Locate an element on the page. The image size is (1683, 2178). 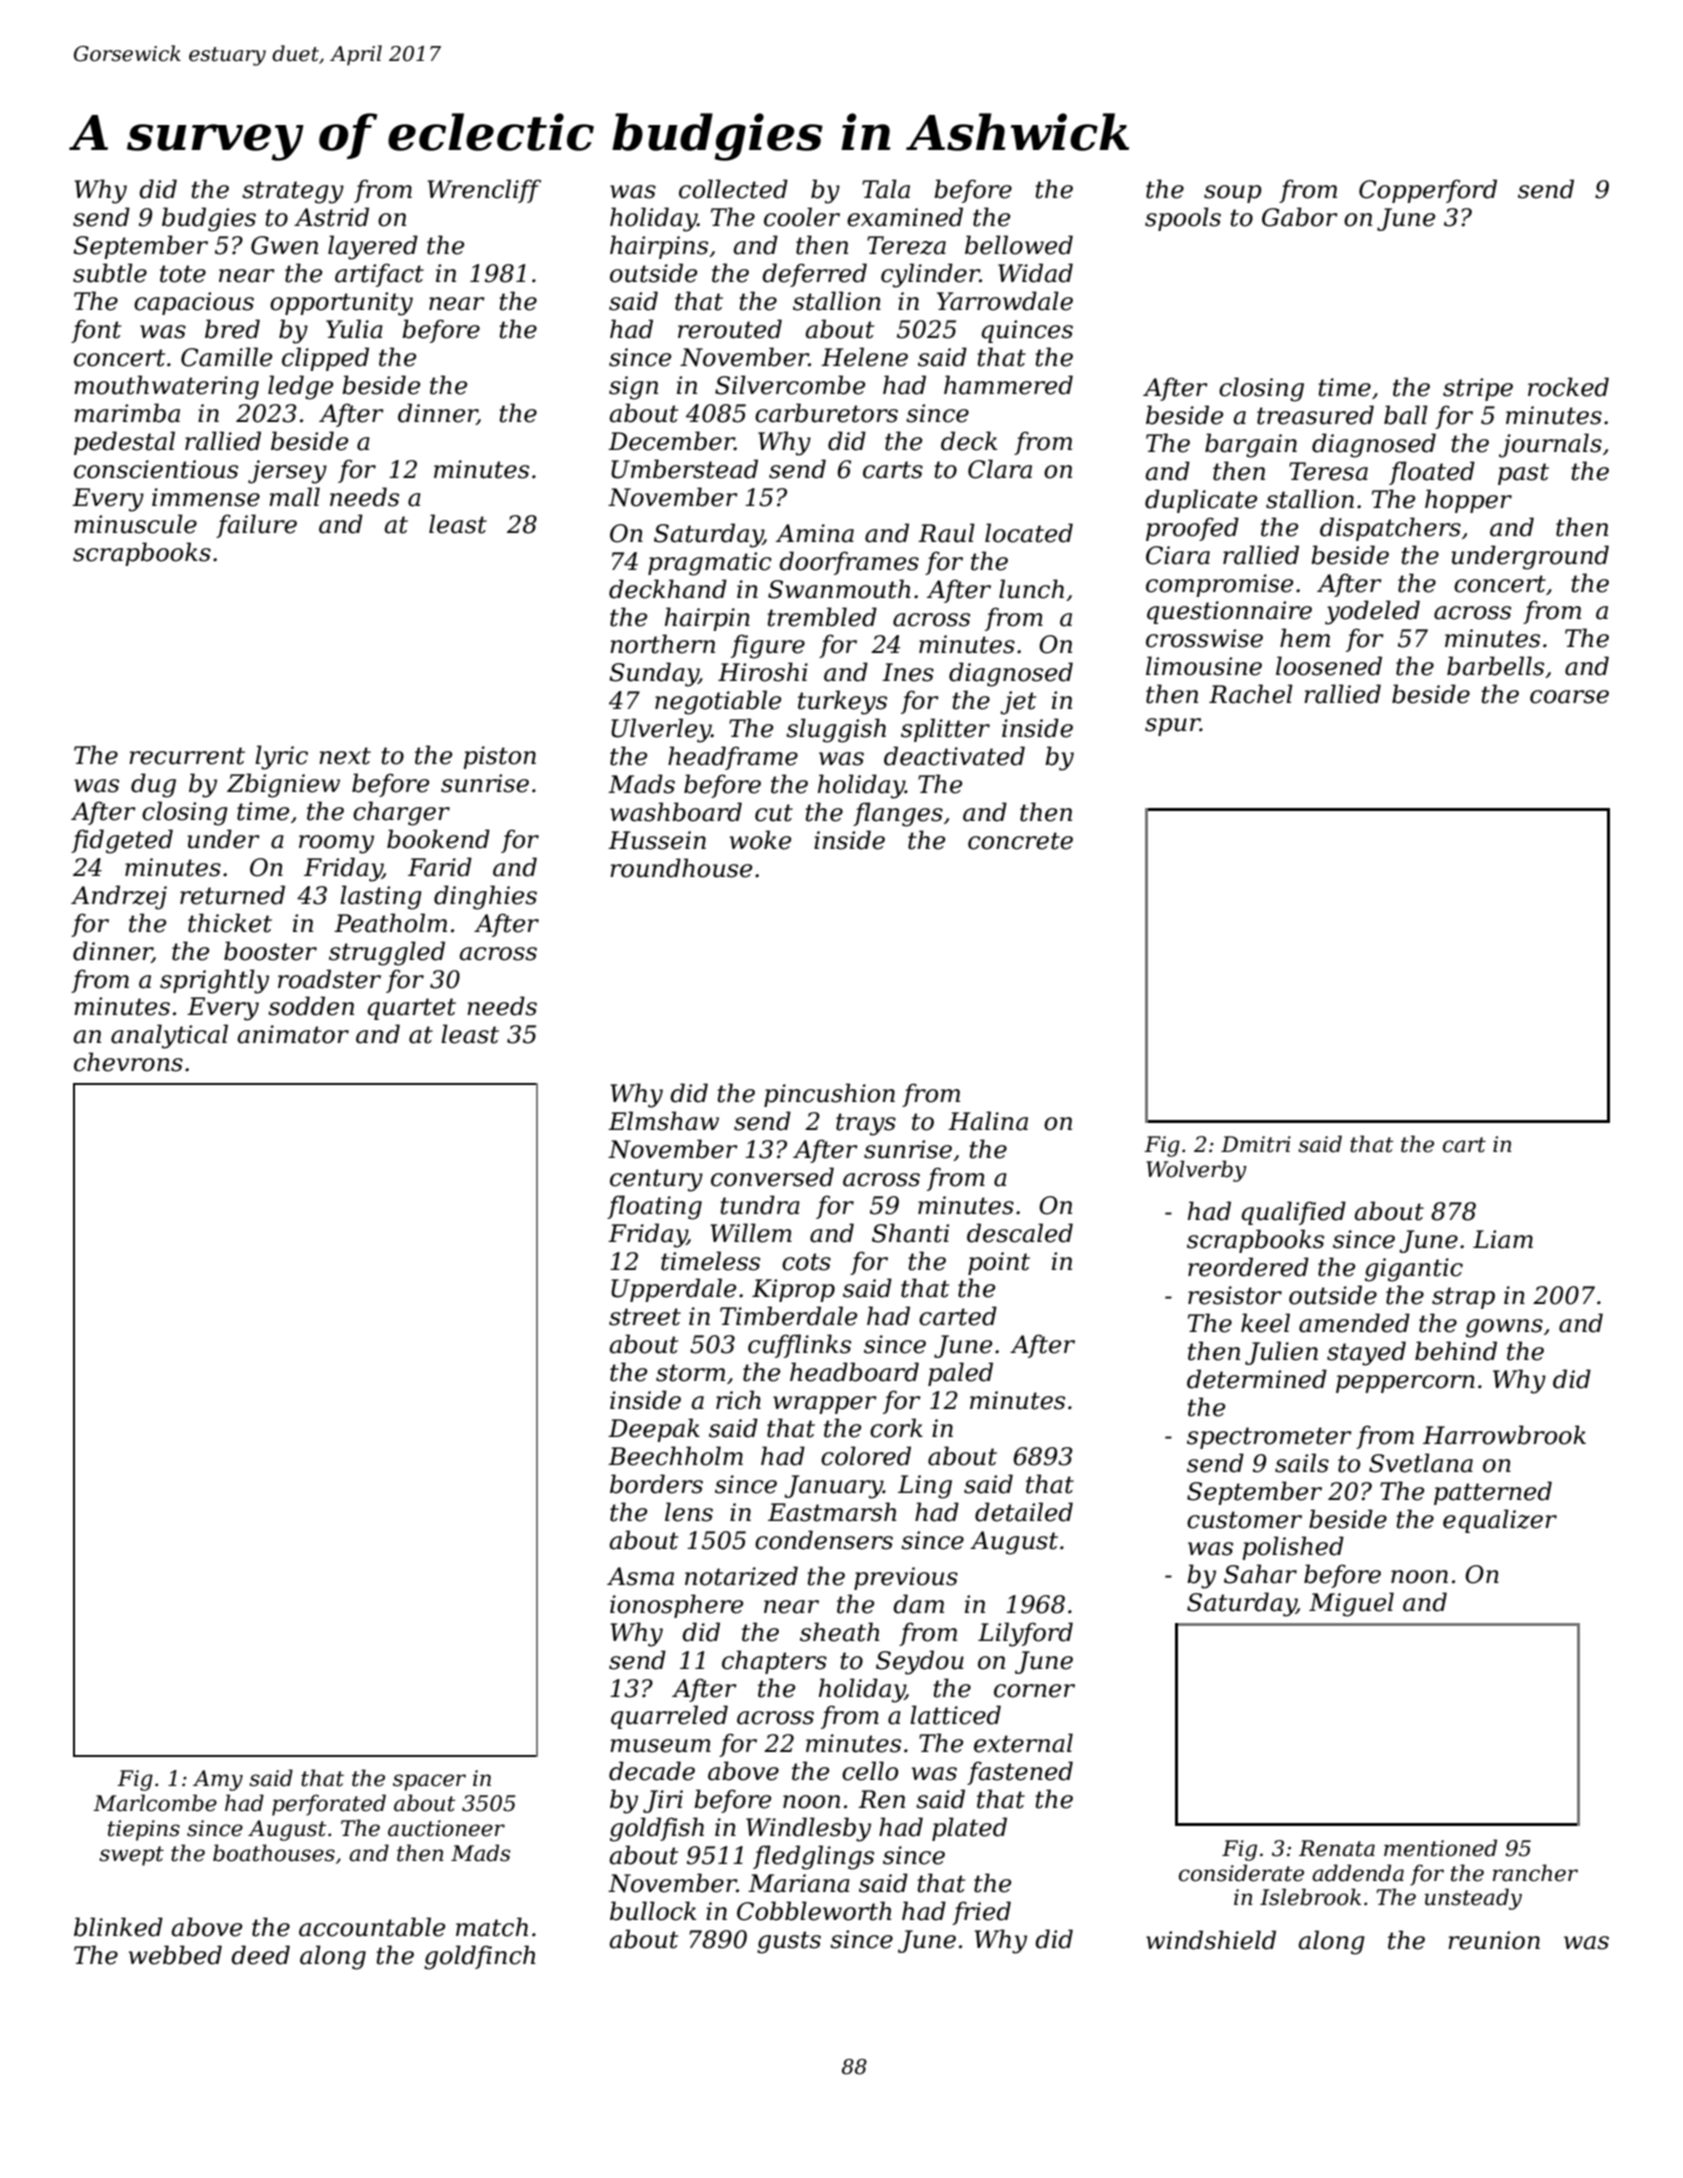
Liam is located at coordinates (1503, 1239).
